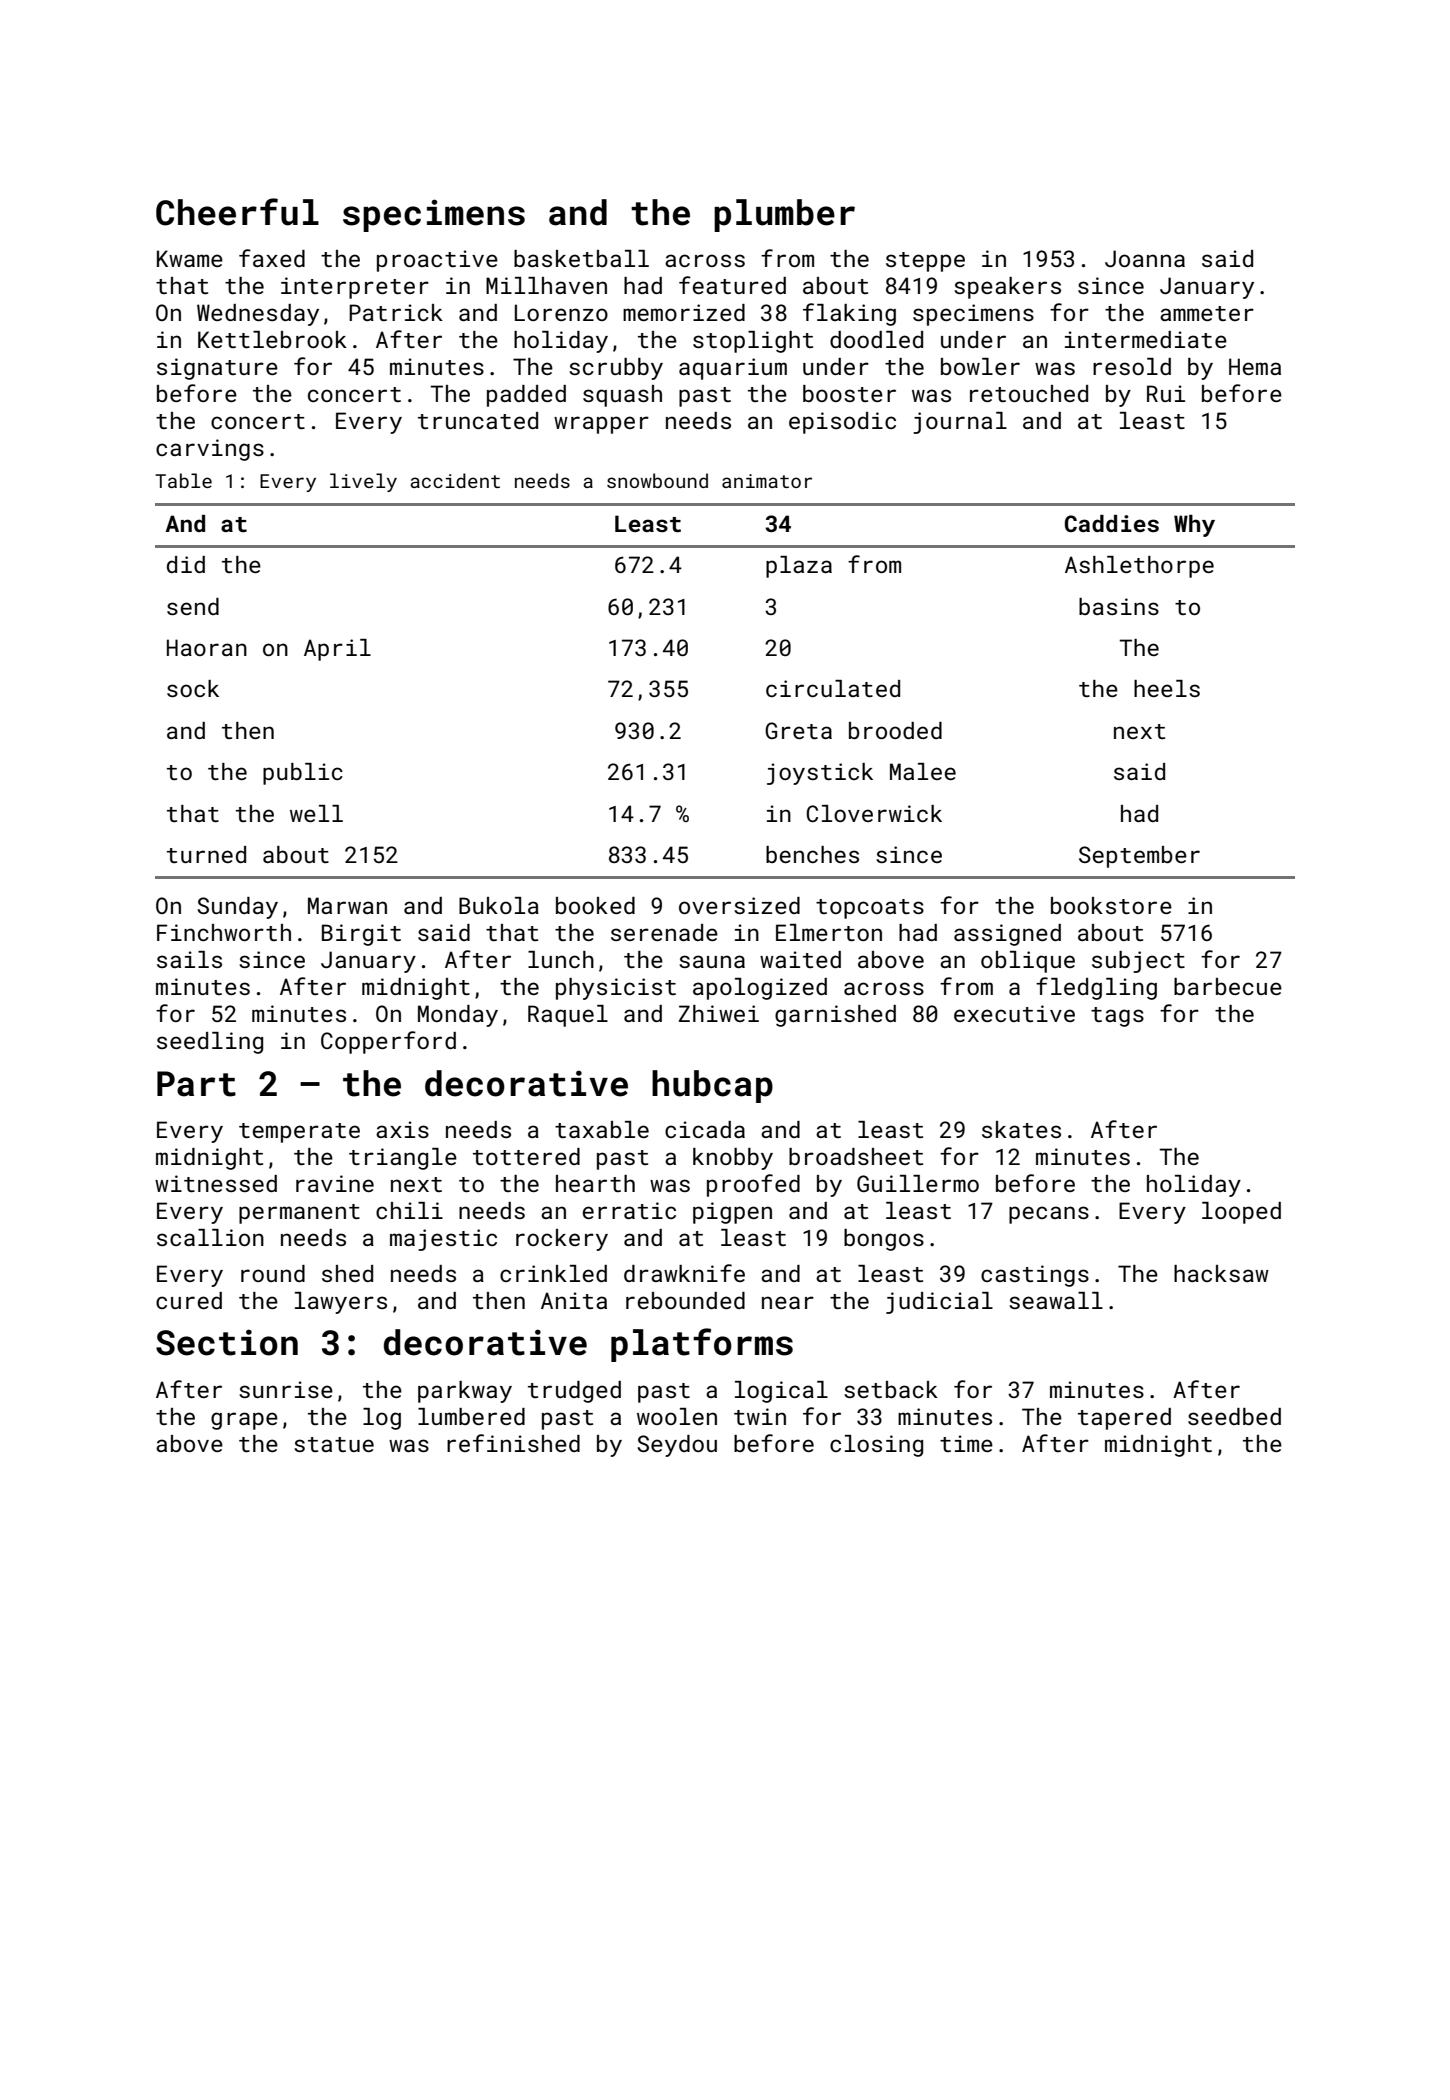 The image size is (1450, 2100). I want to click on public, so click(303, 774).
